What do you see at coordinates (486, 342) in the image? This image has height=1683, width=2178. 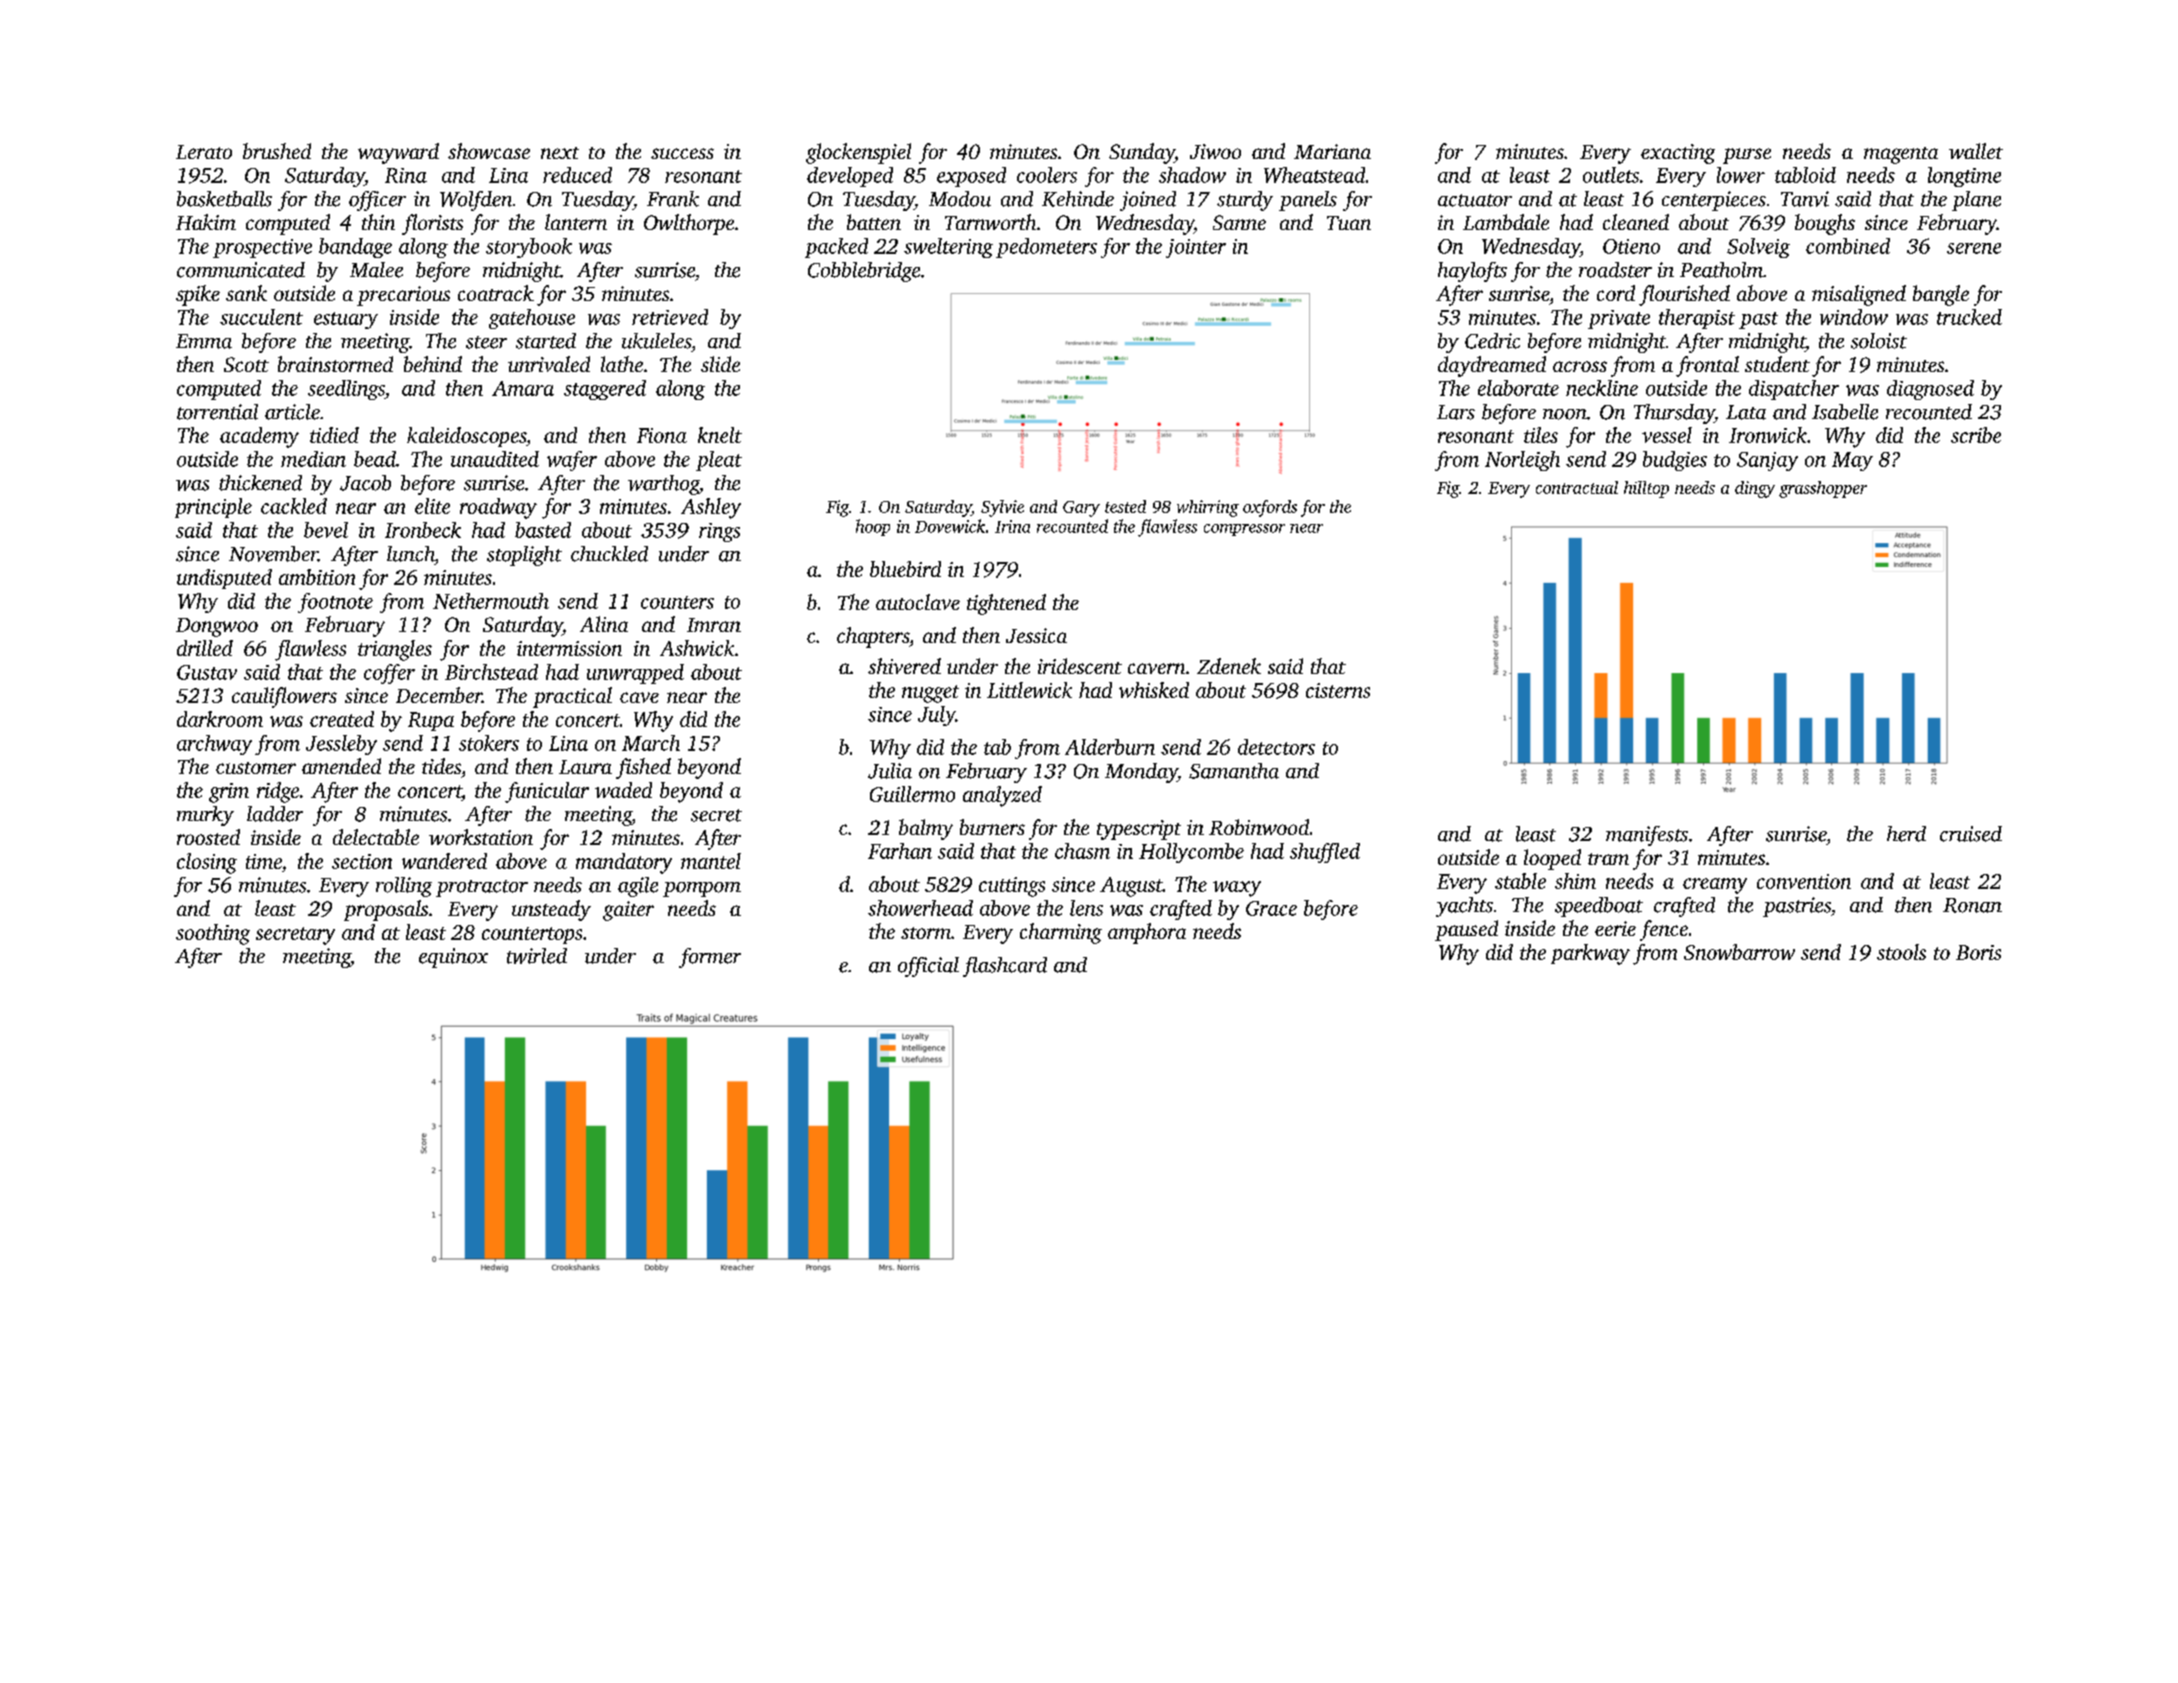 I see `steer` at bounding box center [486, 342].
